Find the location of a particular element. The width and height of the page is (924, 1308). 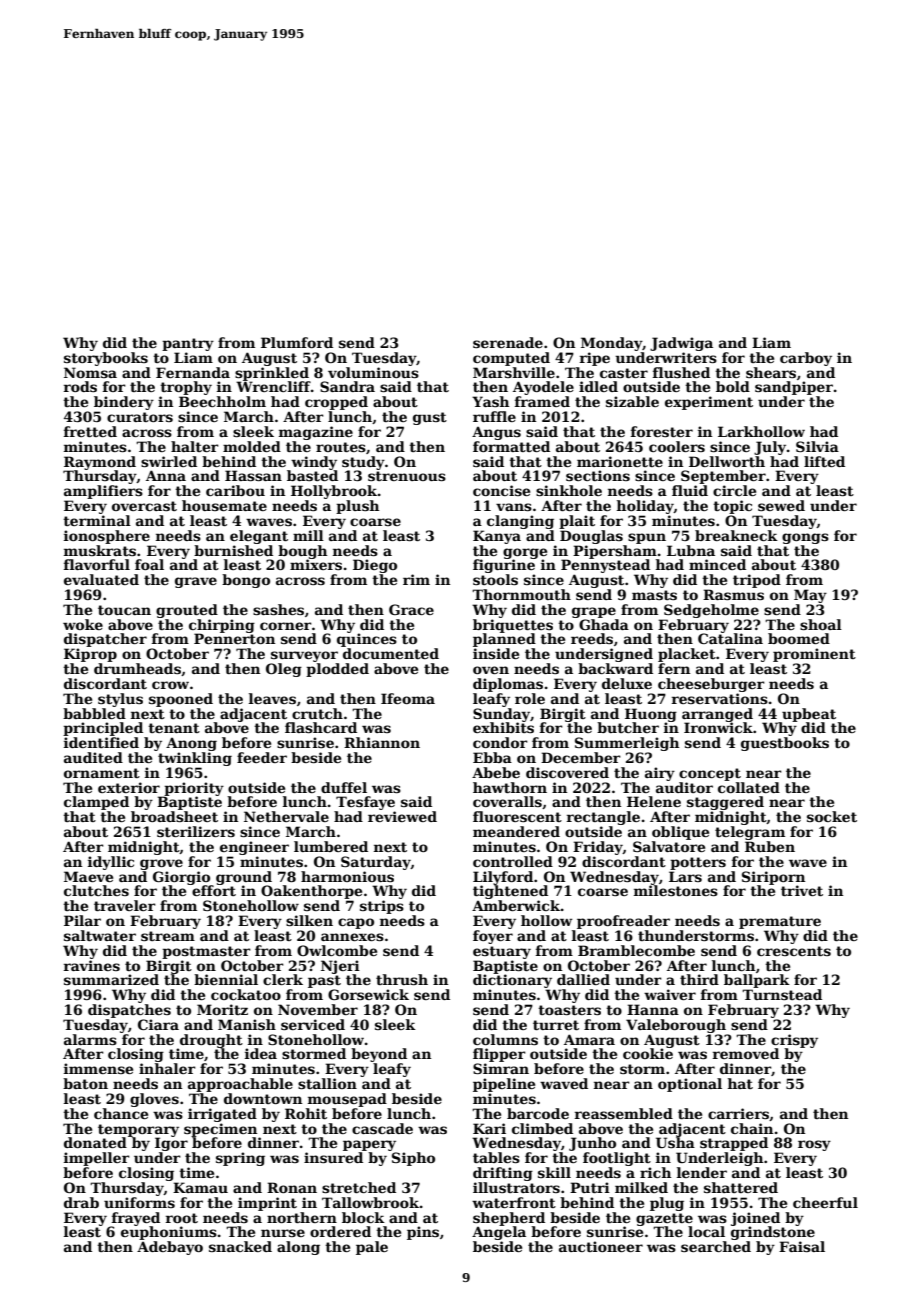

rods is located at coordinates (80, 386).
